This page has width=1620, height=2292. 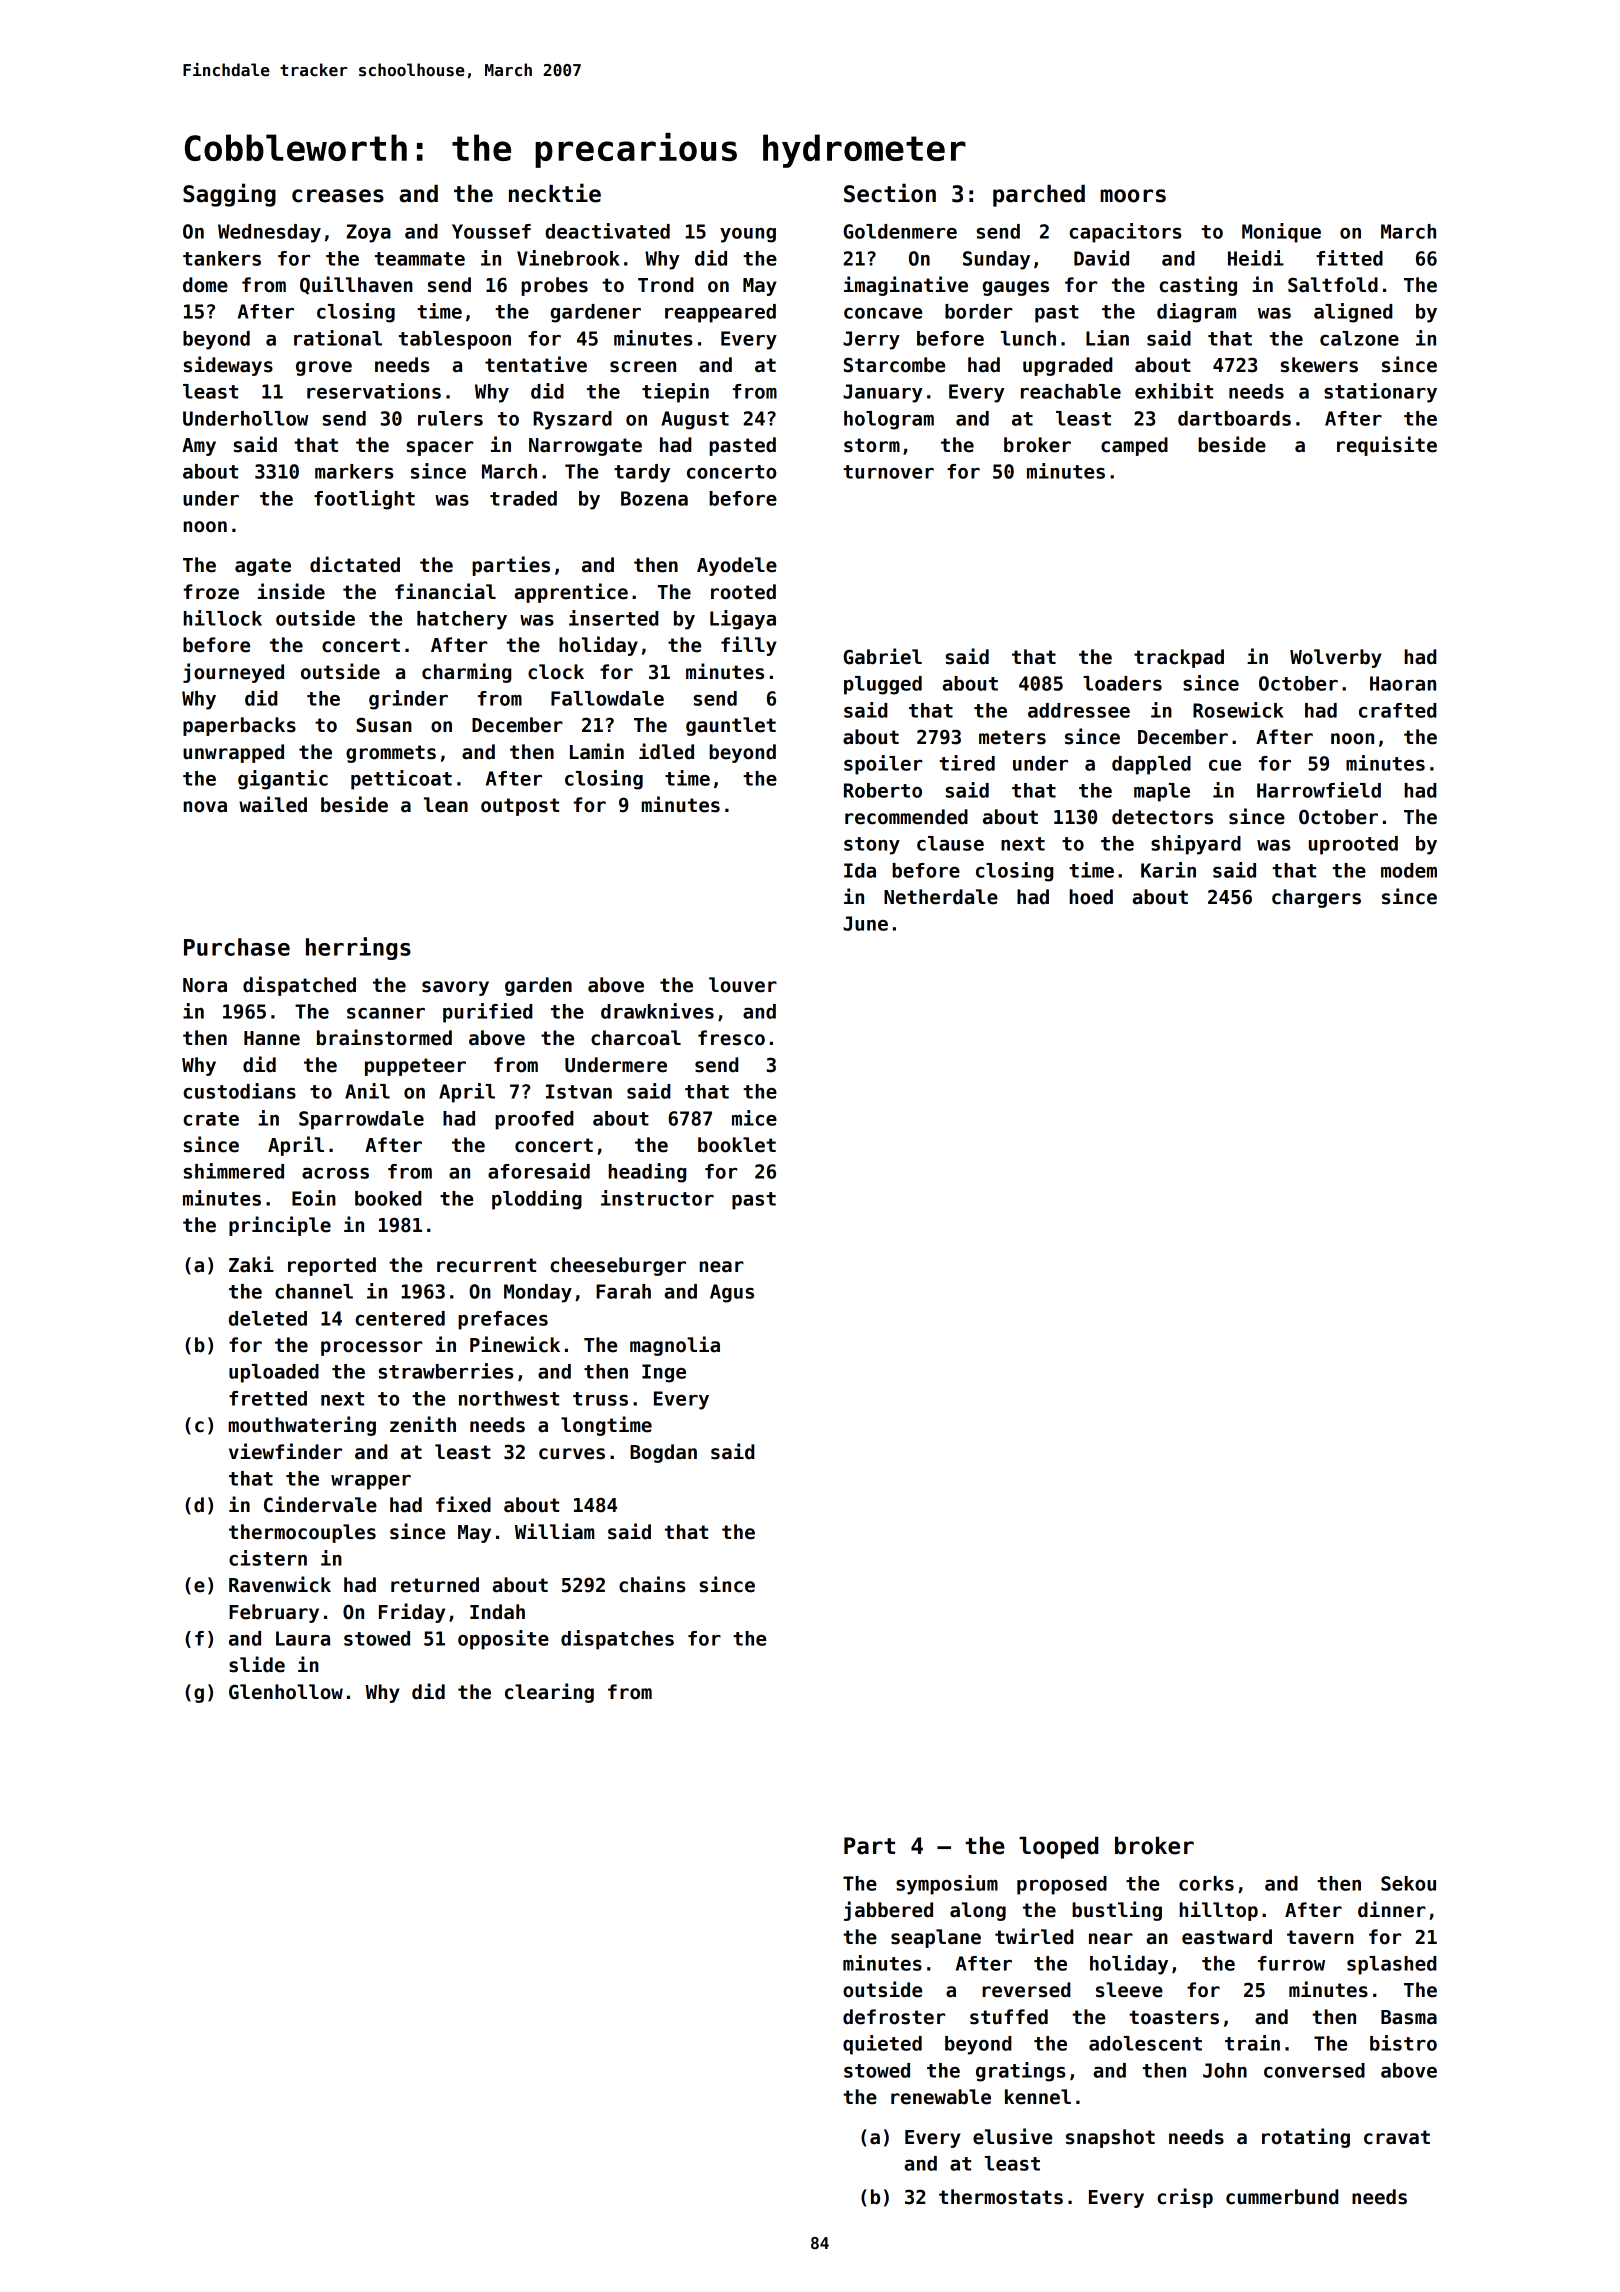 I want to click on traded, so click(x=523, y=498).
